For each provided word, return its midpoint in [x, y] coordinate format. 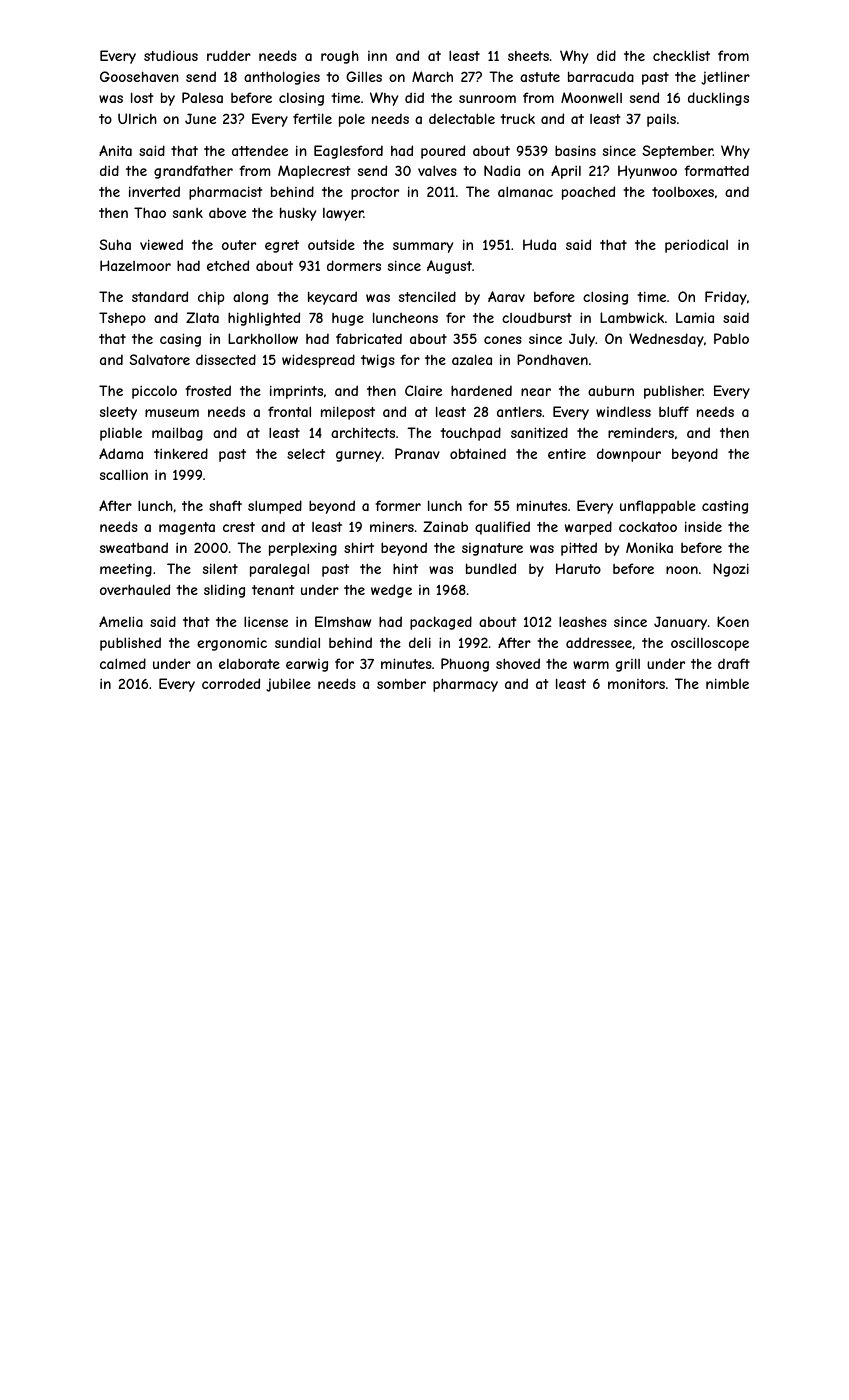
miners [392, 526]
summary [423, 247]
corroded [231, 683]
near [536, 392]
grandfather [193, 172]
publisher [673, 392]
